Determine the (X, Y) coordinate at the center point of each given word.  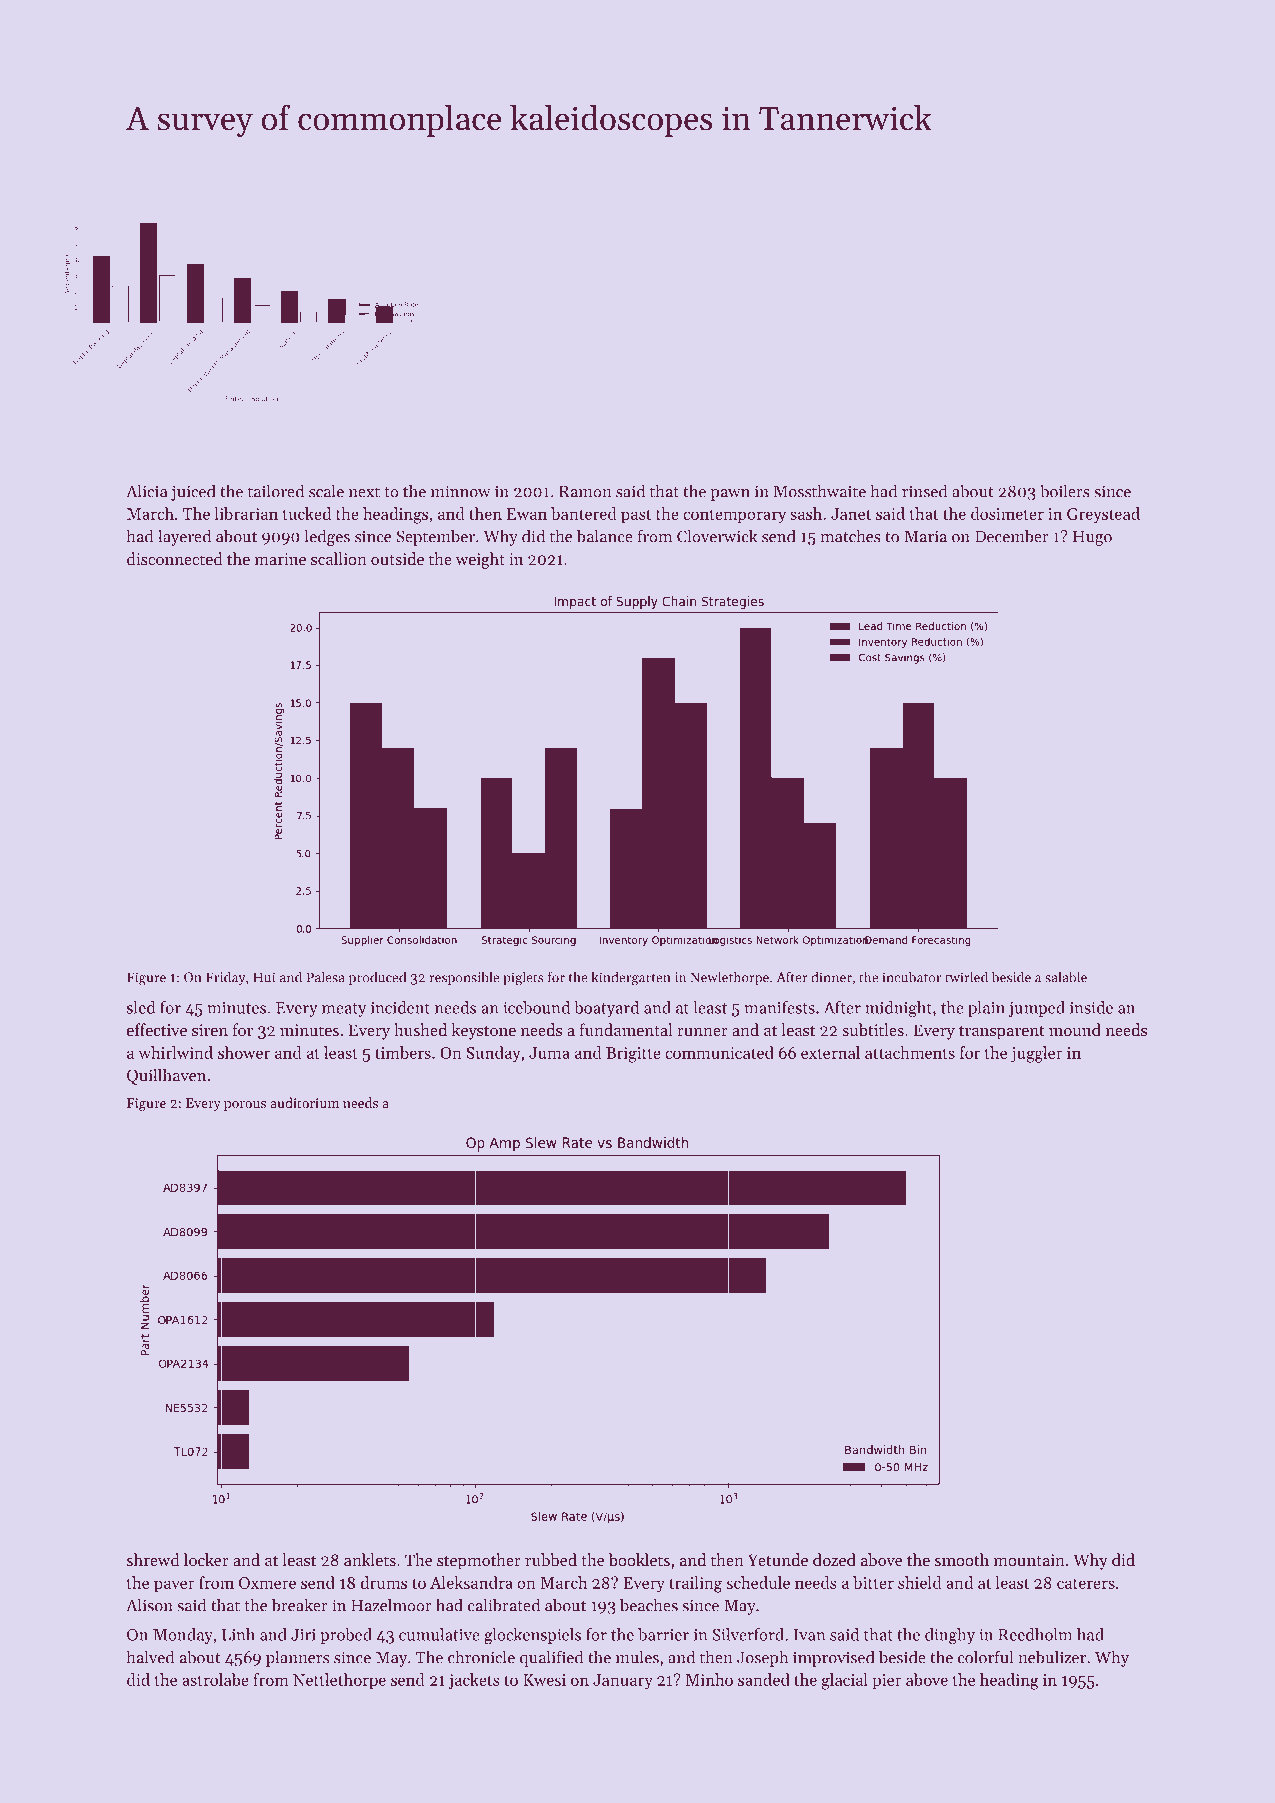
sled (141, 1007)
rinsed (924, 491)
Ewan (527, 514)
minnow (461, 491)
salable (1066, 977)
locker (206, 1559)
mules (637, 1657)
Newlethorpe (730, 978)
